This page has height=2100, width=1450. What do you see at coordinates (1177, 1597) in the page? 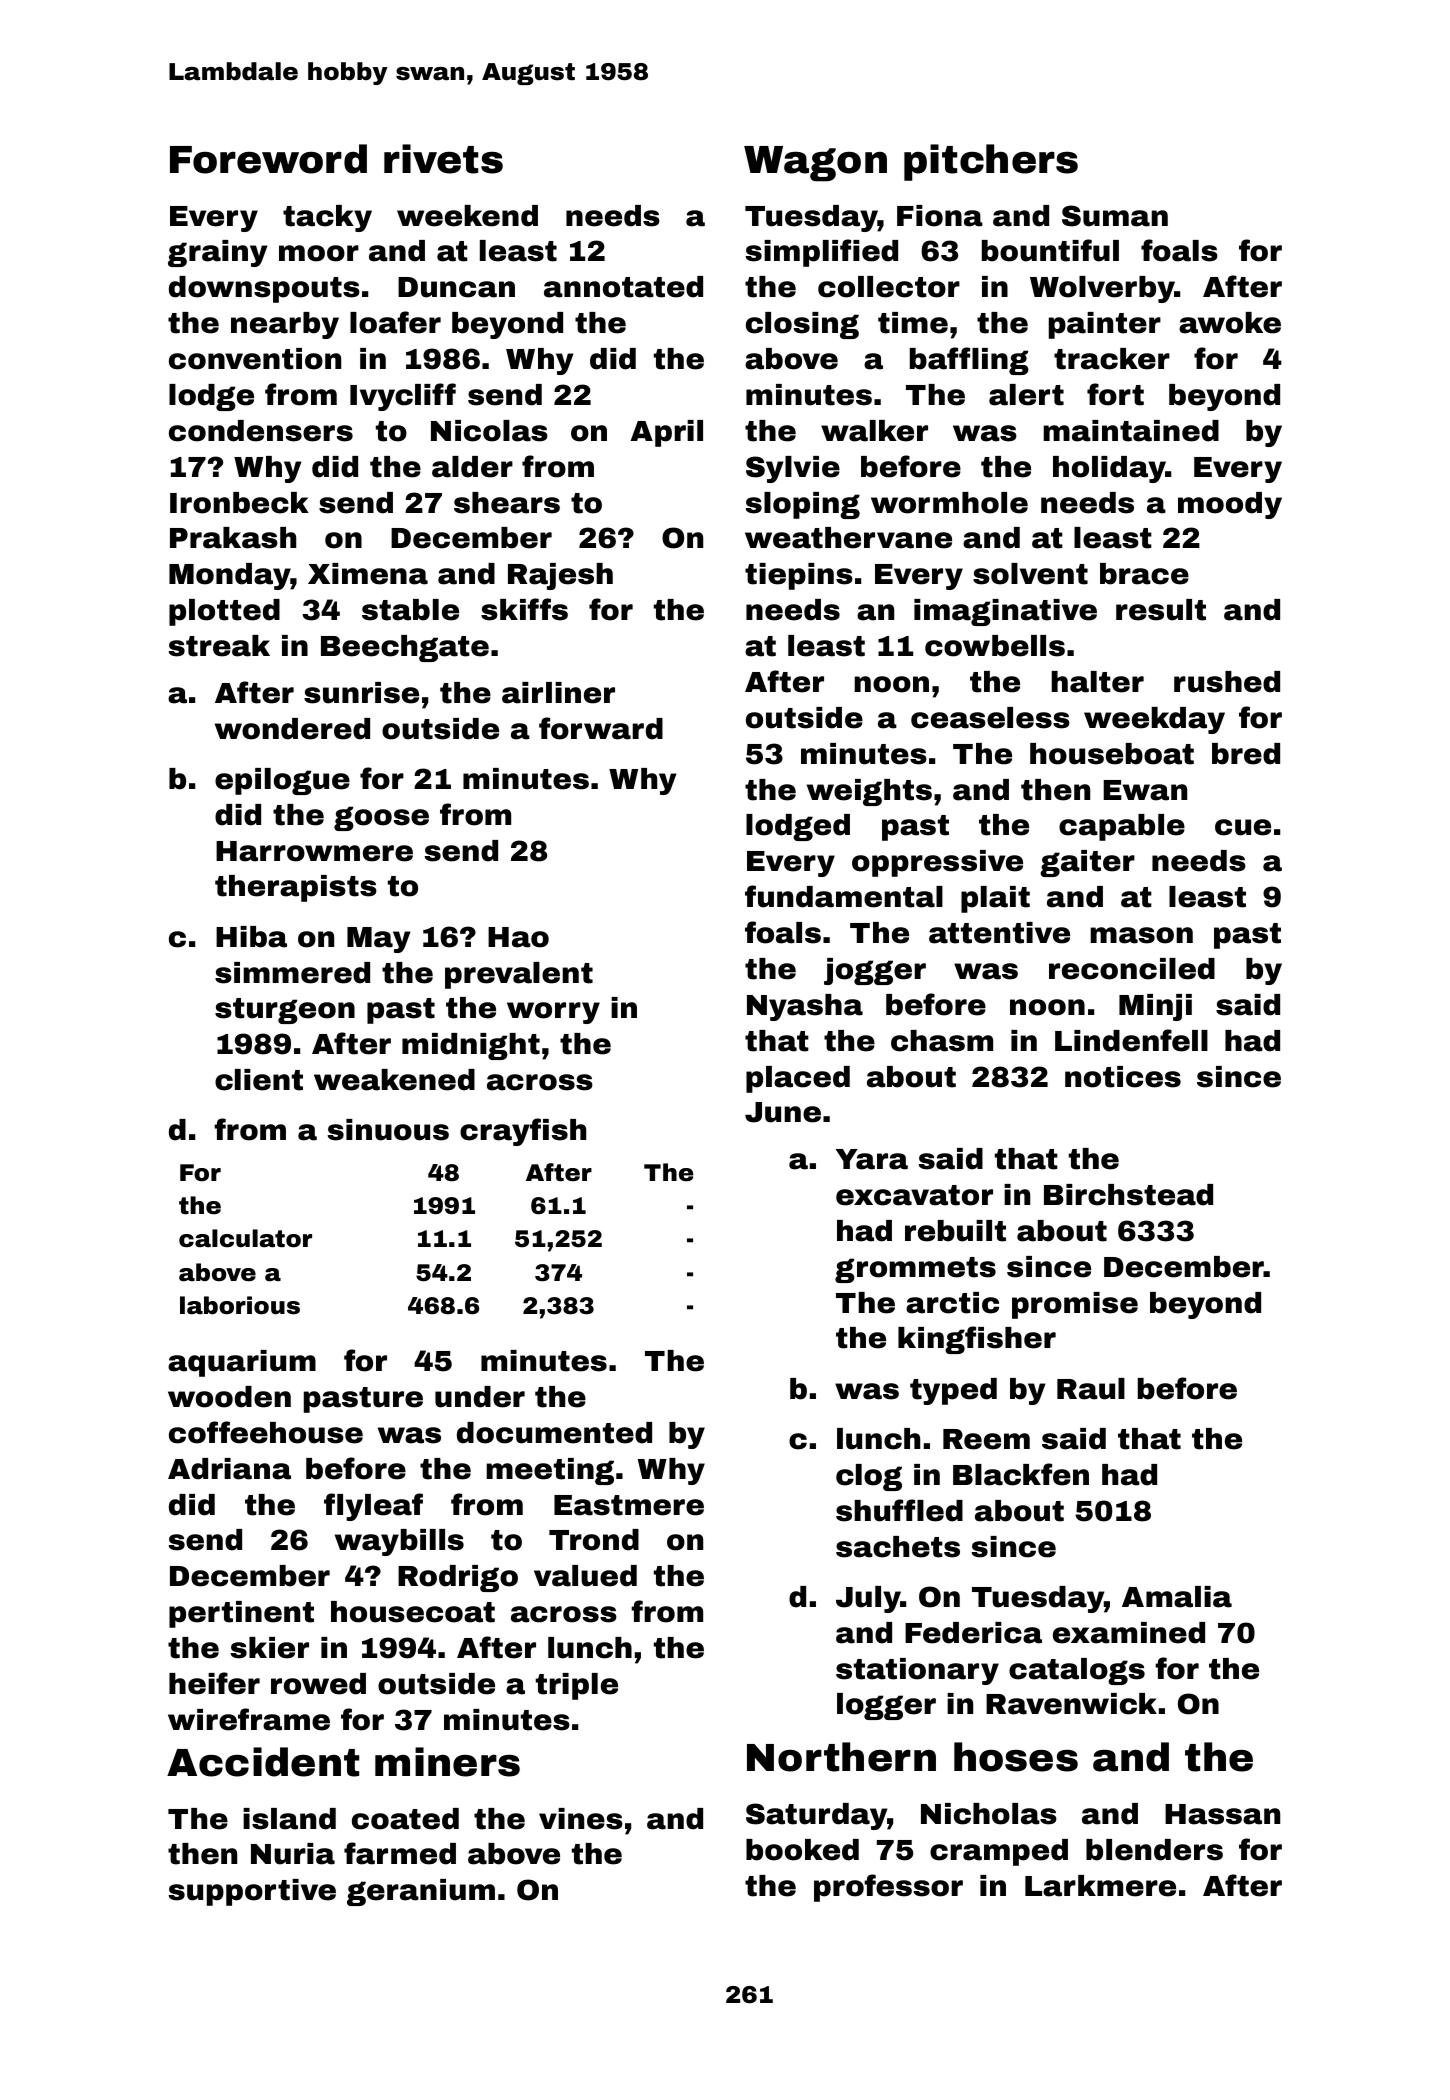
I see `Amalia` at bounding box center [1177, 1597].
